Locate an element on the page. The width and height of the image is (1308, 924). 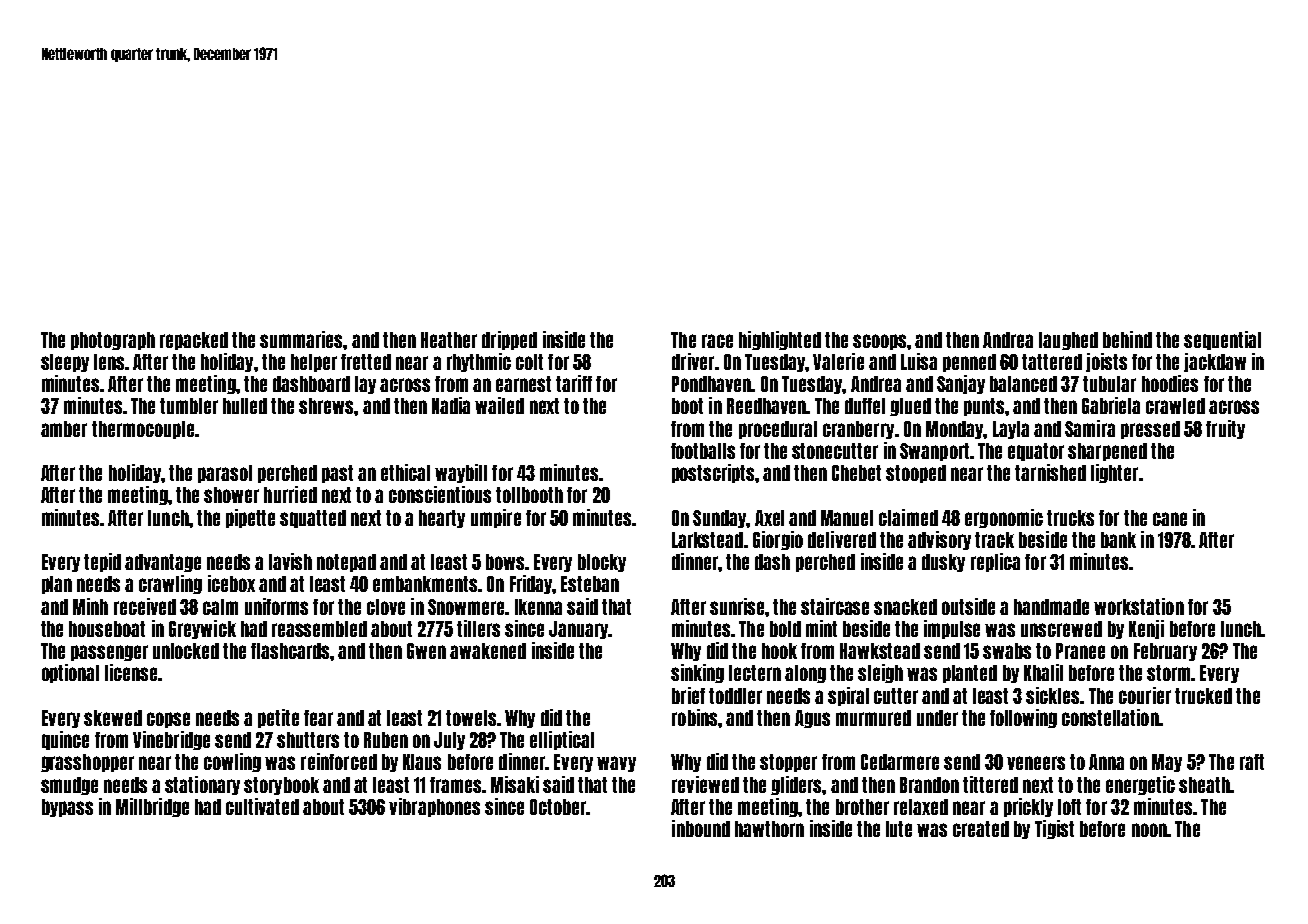
summaries is located at coordinates (301, 339).
